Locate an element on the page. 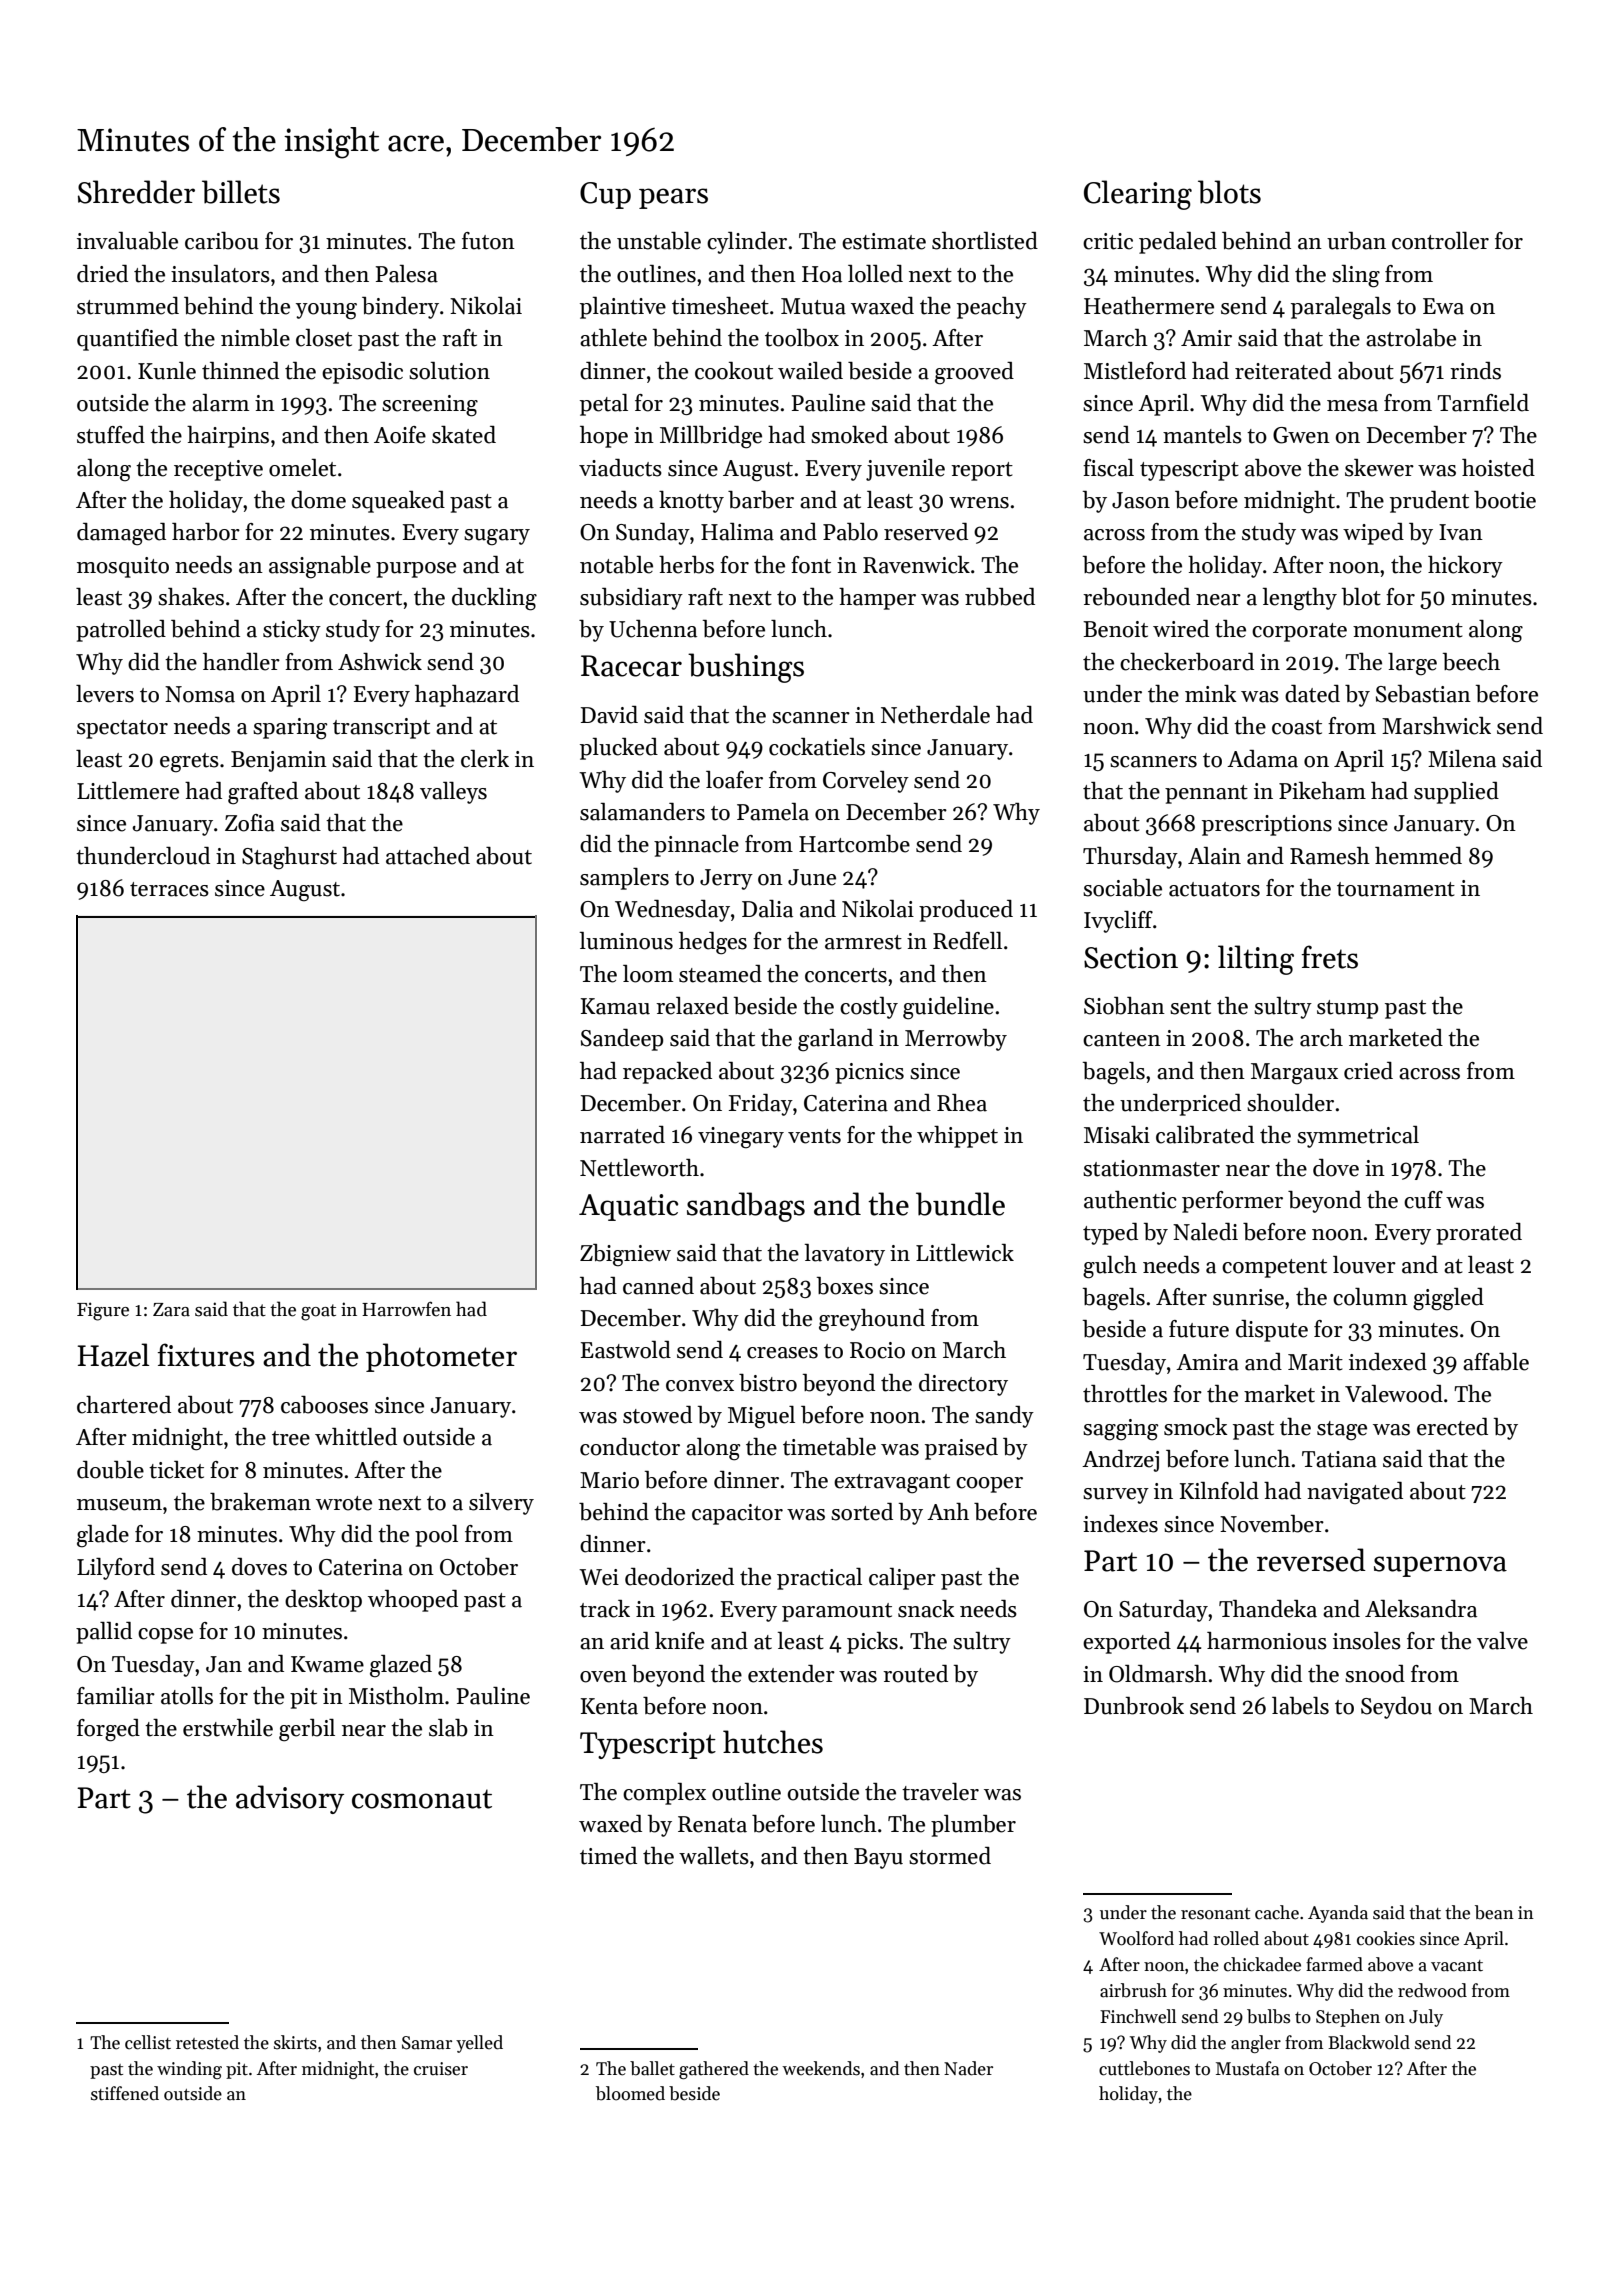 This document has width=1620, height=2292. louver is located at coordinates (1364, 1265).
